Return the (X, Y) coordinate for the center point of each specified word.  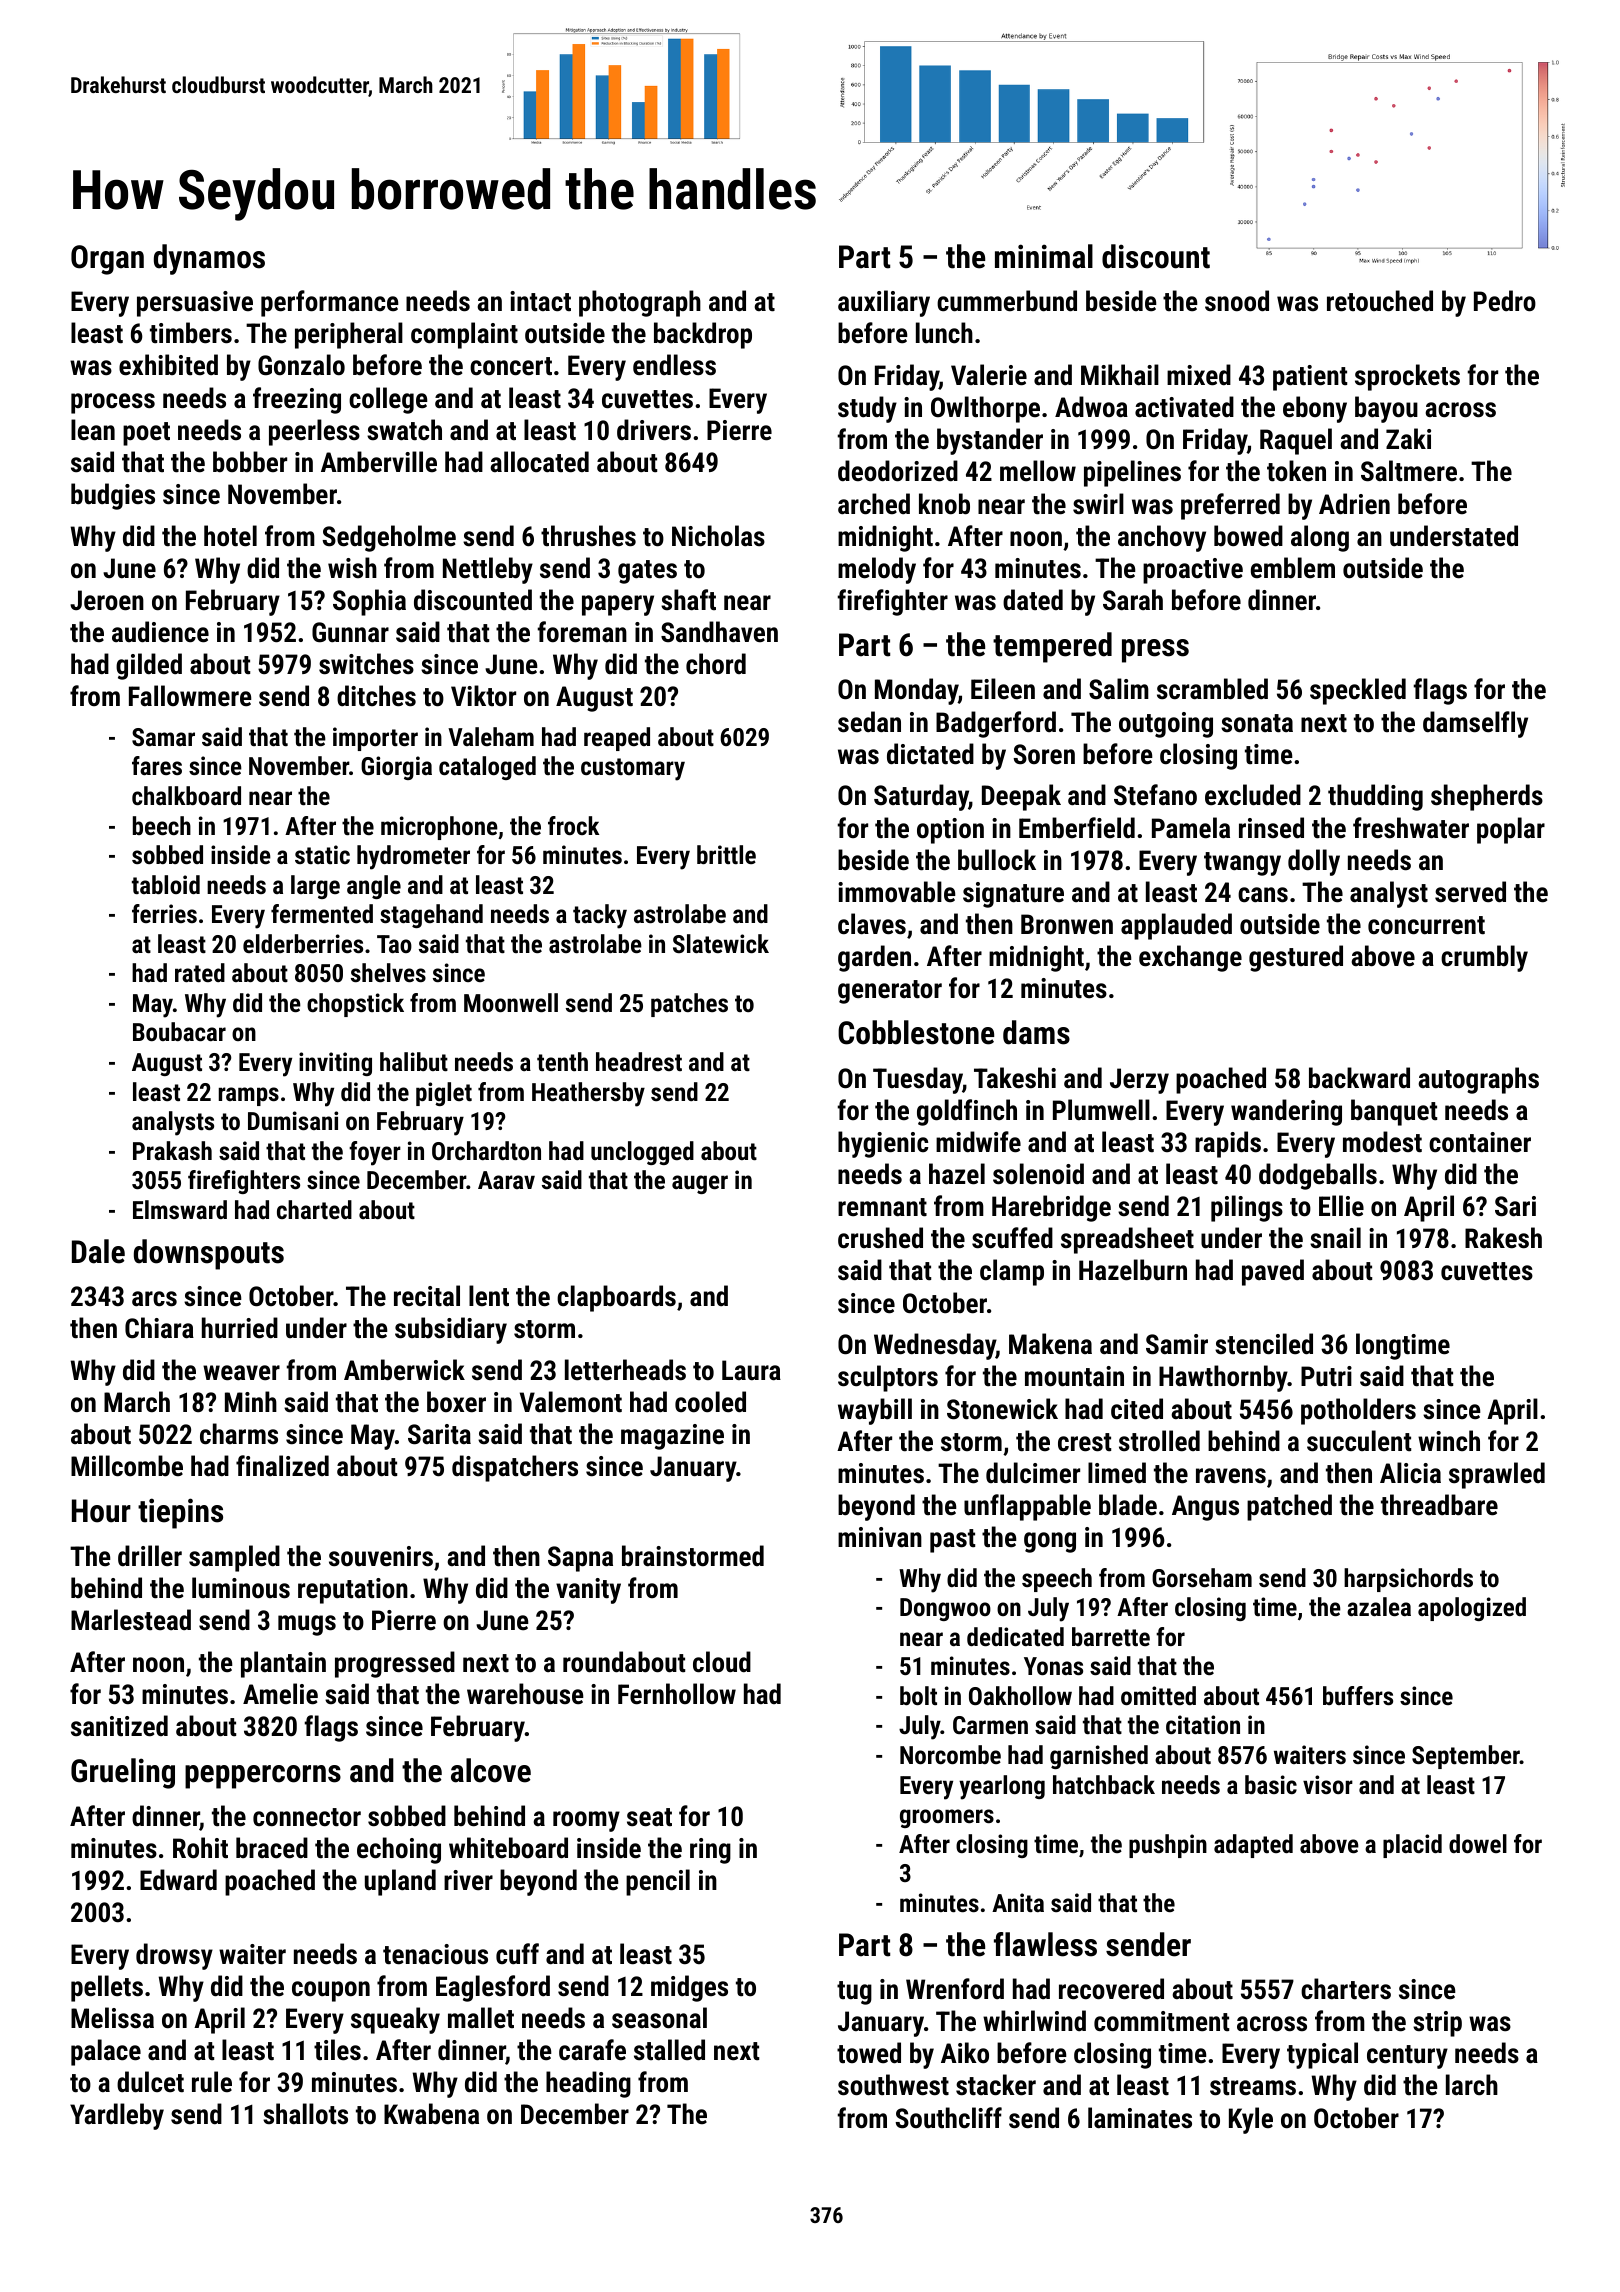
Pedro (1505, 301)
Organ (107, 260)
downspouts (209, 1254)
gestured (1296, 958)
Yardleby (117, 2116)
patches (689, 1005)
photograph (640, 303)
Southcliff (948, 2118)
